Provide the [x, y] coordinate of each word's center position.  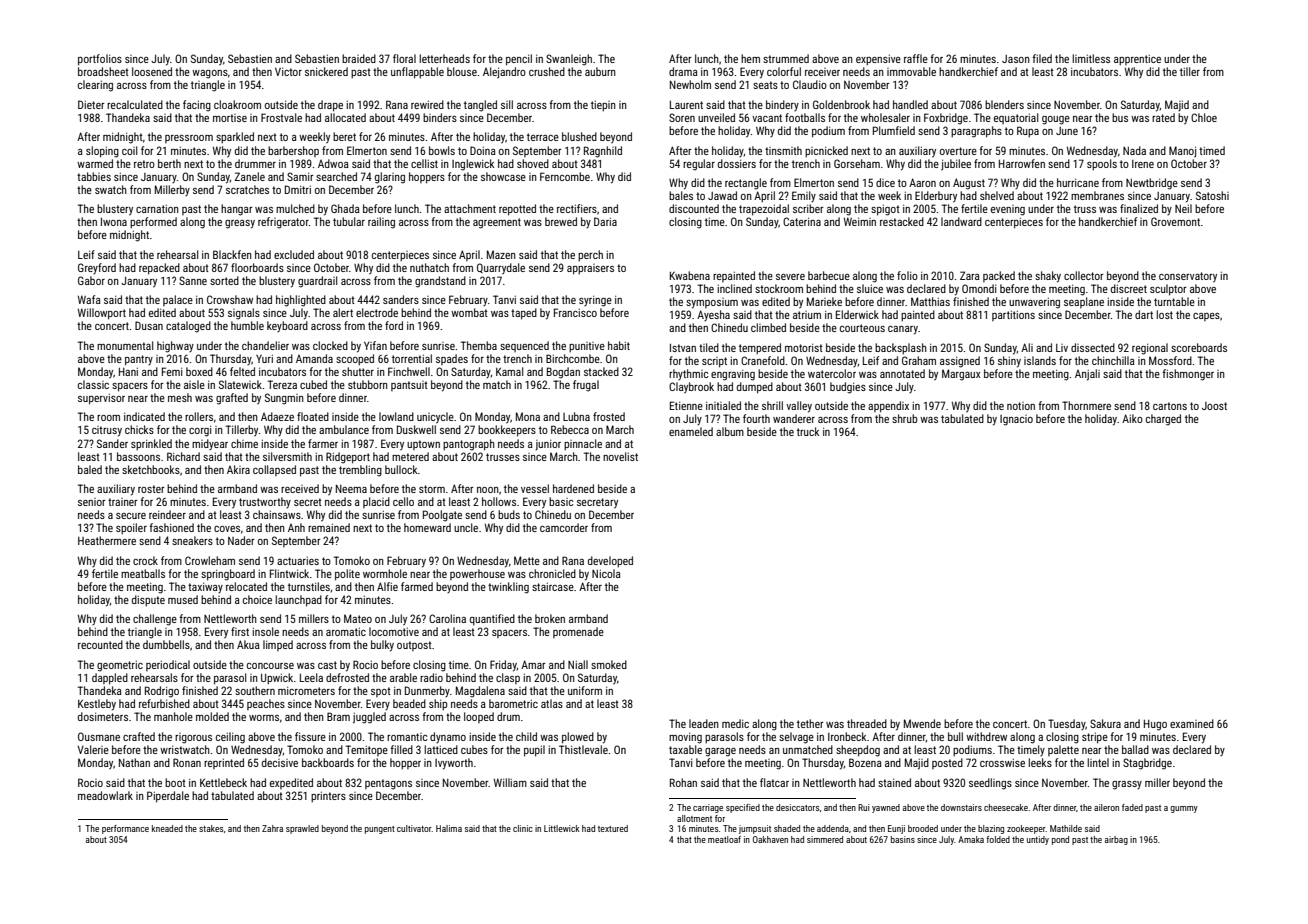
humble [247, 325]
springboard [228, 575]
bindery [782, 105]
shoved [533, 163]
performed [153, 223]
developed [610, 562]
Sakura [1105, 723]
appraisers [590, 269]
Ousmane [99, 736]
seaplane [1084, 302]
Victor [288, 71]
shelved [997, 195]
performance [125, 829]
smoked [609, 664]
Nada [1134, 150]
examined [1192, 723]
